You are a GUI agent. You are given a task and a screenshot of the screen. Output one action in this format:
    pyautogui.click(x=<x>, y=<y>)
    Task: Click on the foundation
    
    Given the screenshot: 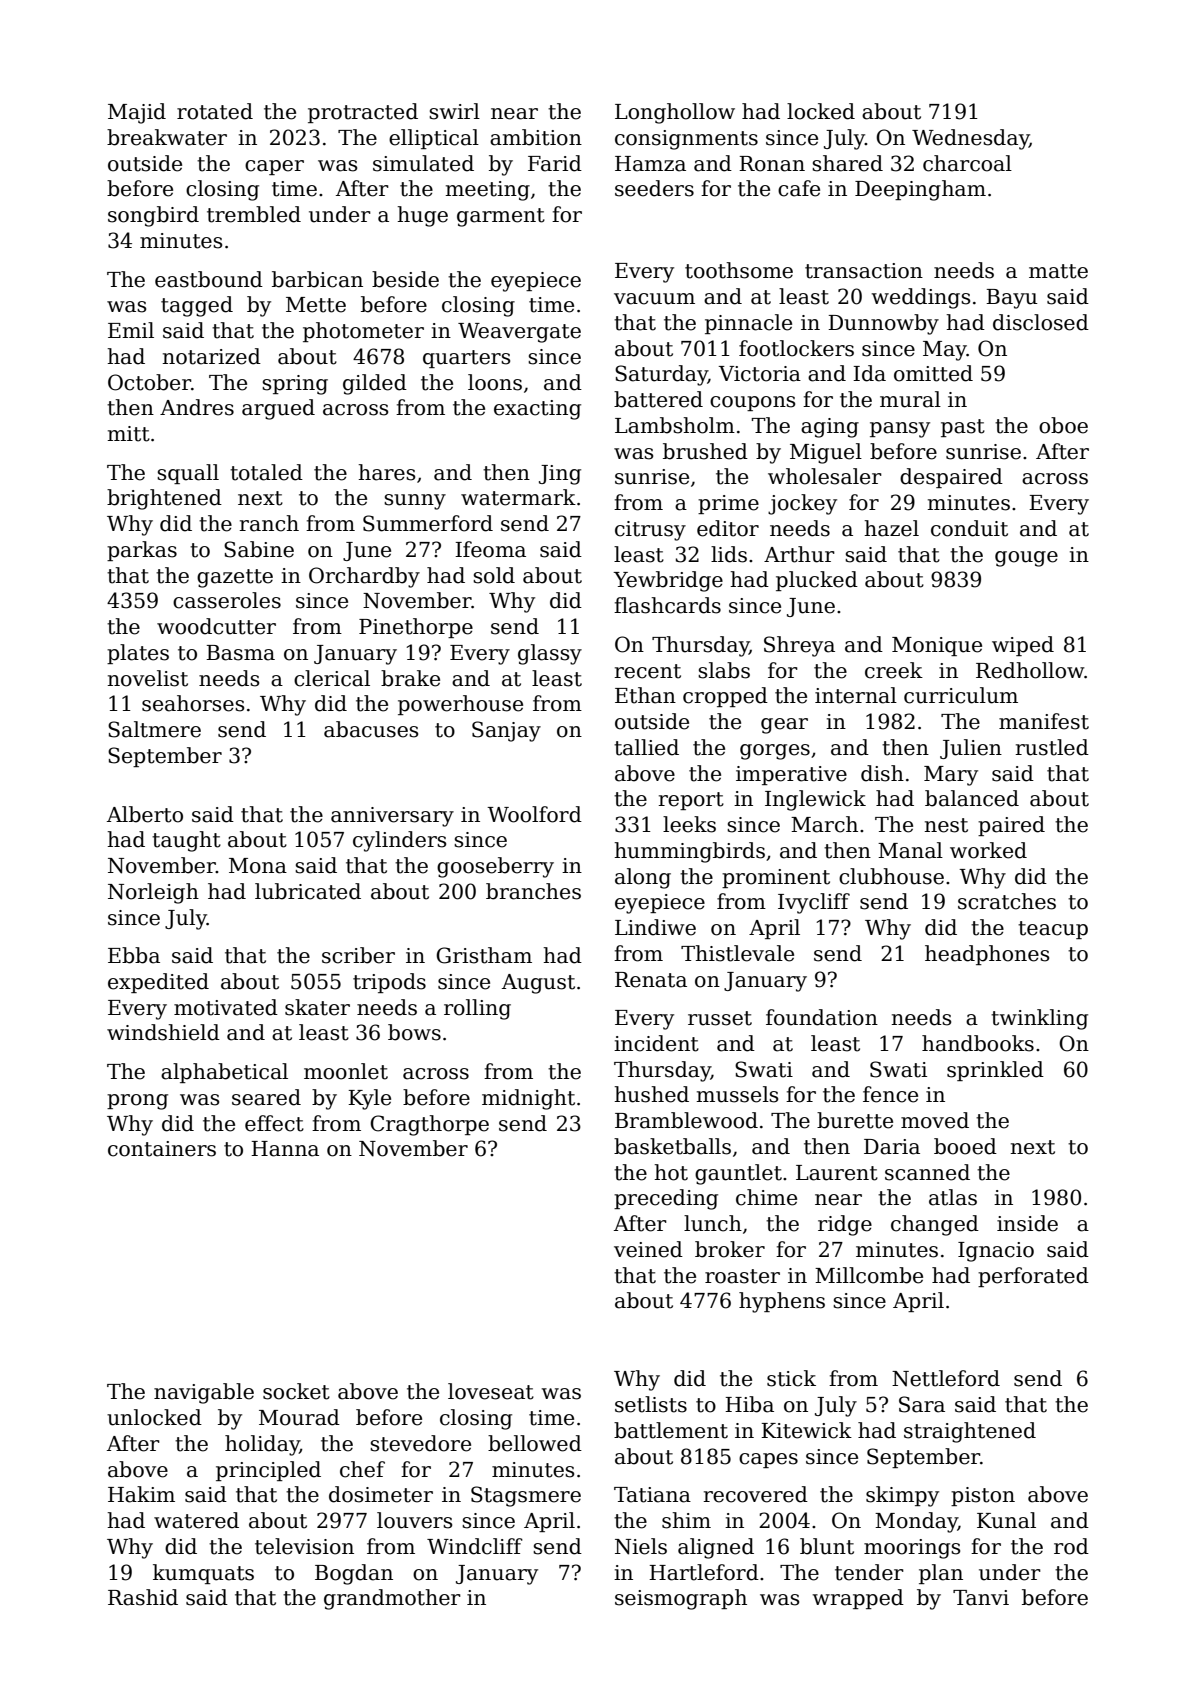 What is the action you would take?
    pyautogui.click(x=822, y=1017)
